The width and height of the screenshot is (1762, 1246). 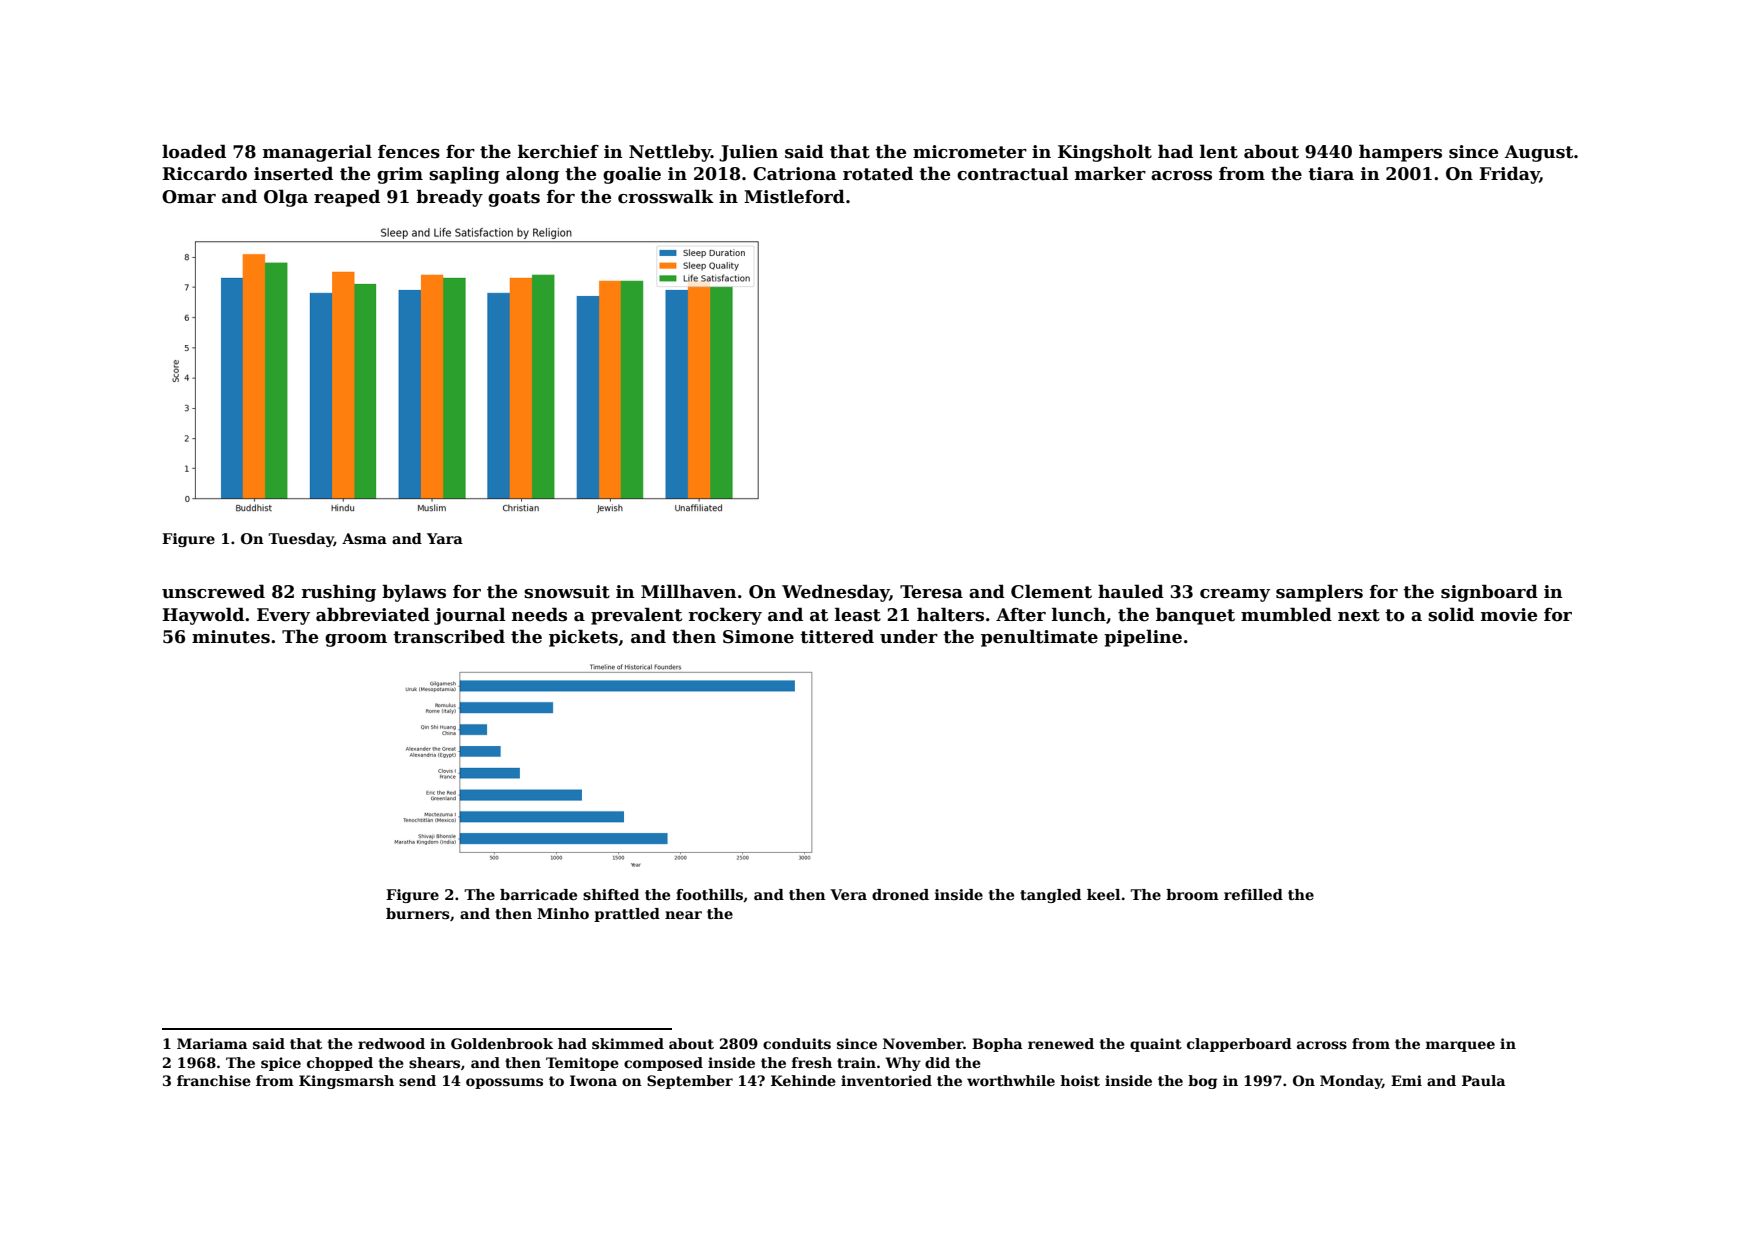 What do you see at coordinates (1011, 1080) in the screenshot?
I see `worthwhile` at bounding box center [1011, 1080].
